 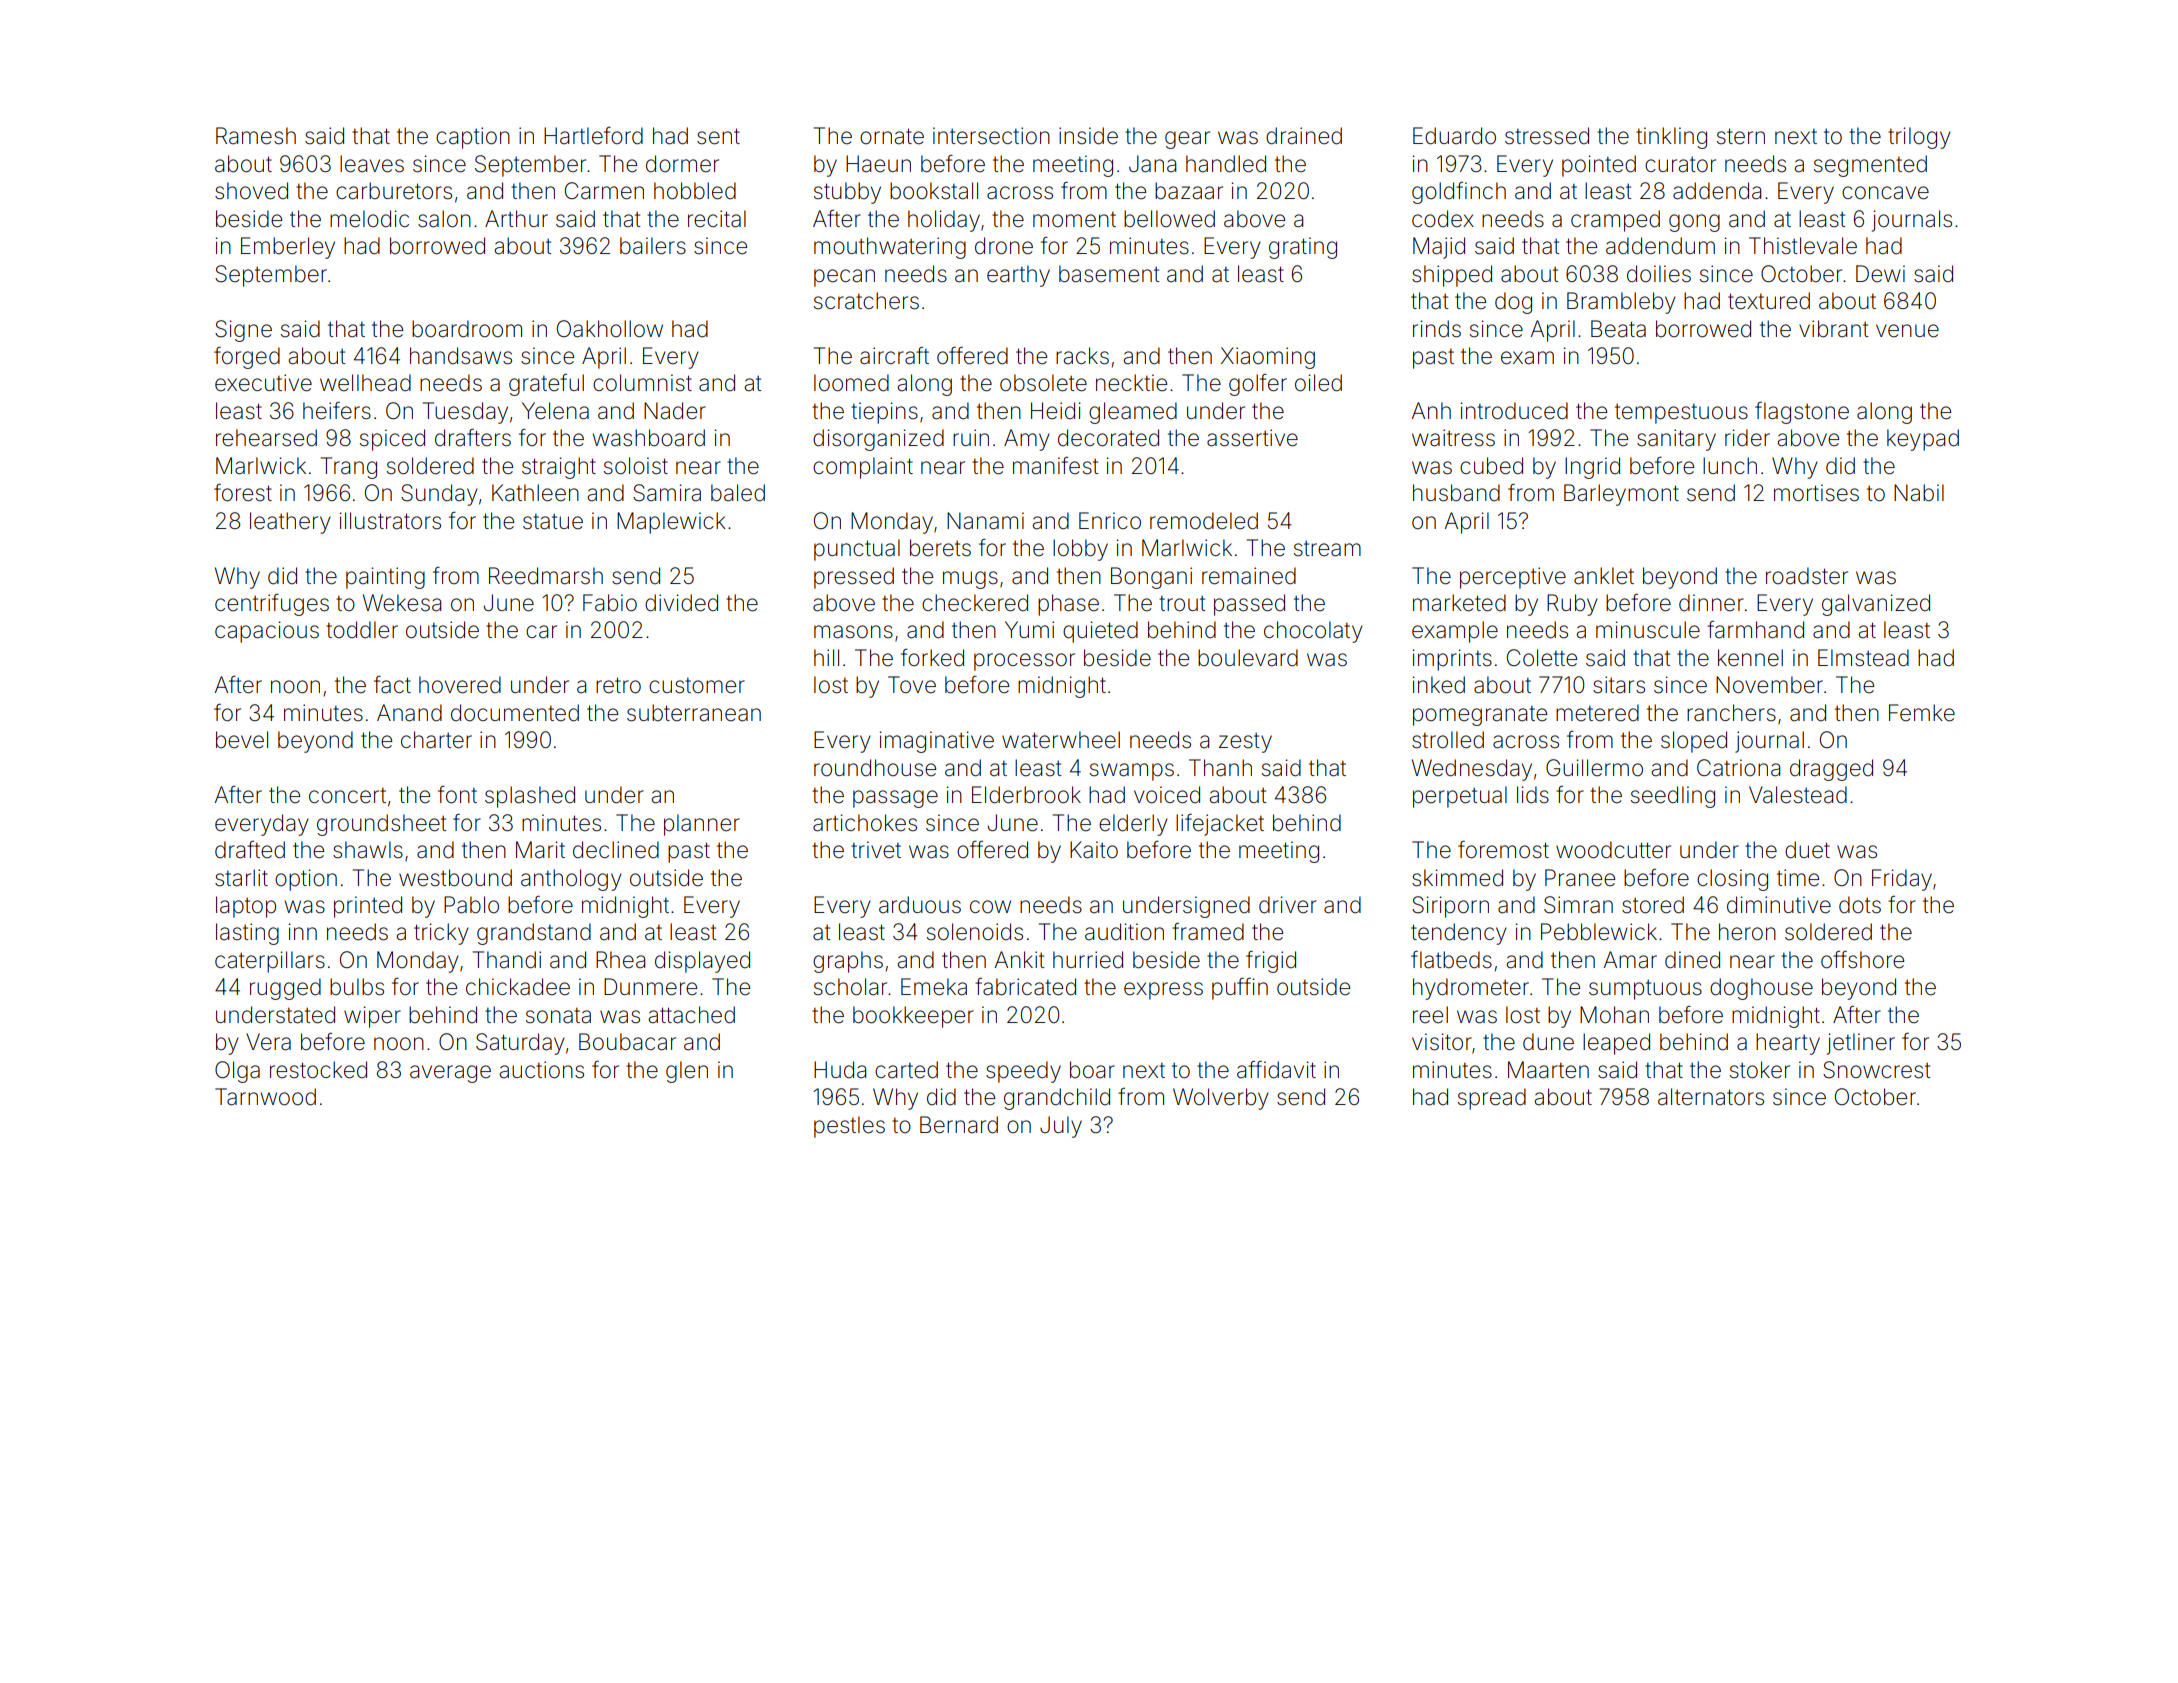 I want to click on Ingrid, so click(x=1592, y=468).
